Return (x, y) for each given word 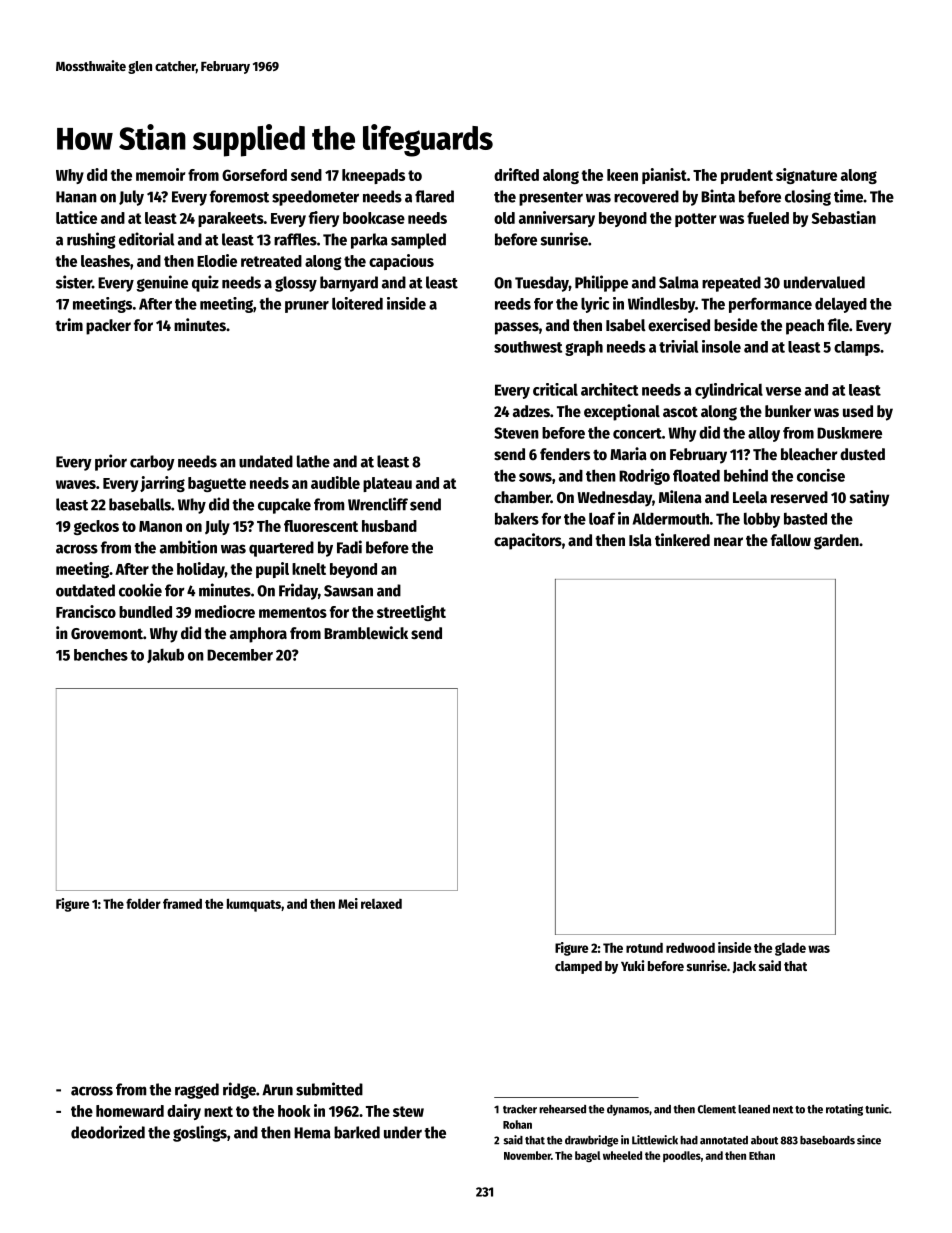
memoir (160, 174)
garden (836, 542)
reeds (513, 304)
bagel (588, 1156)
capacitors (528, 541)
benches (101, 655)
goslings (200, 1133)
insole (721, 346)
